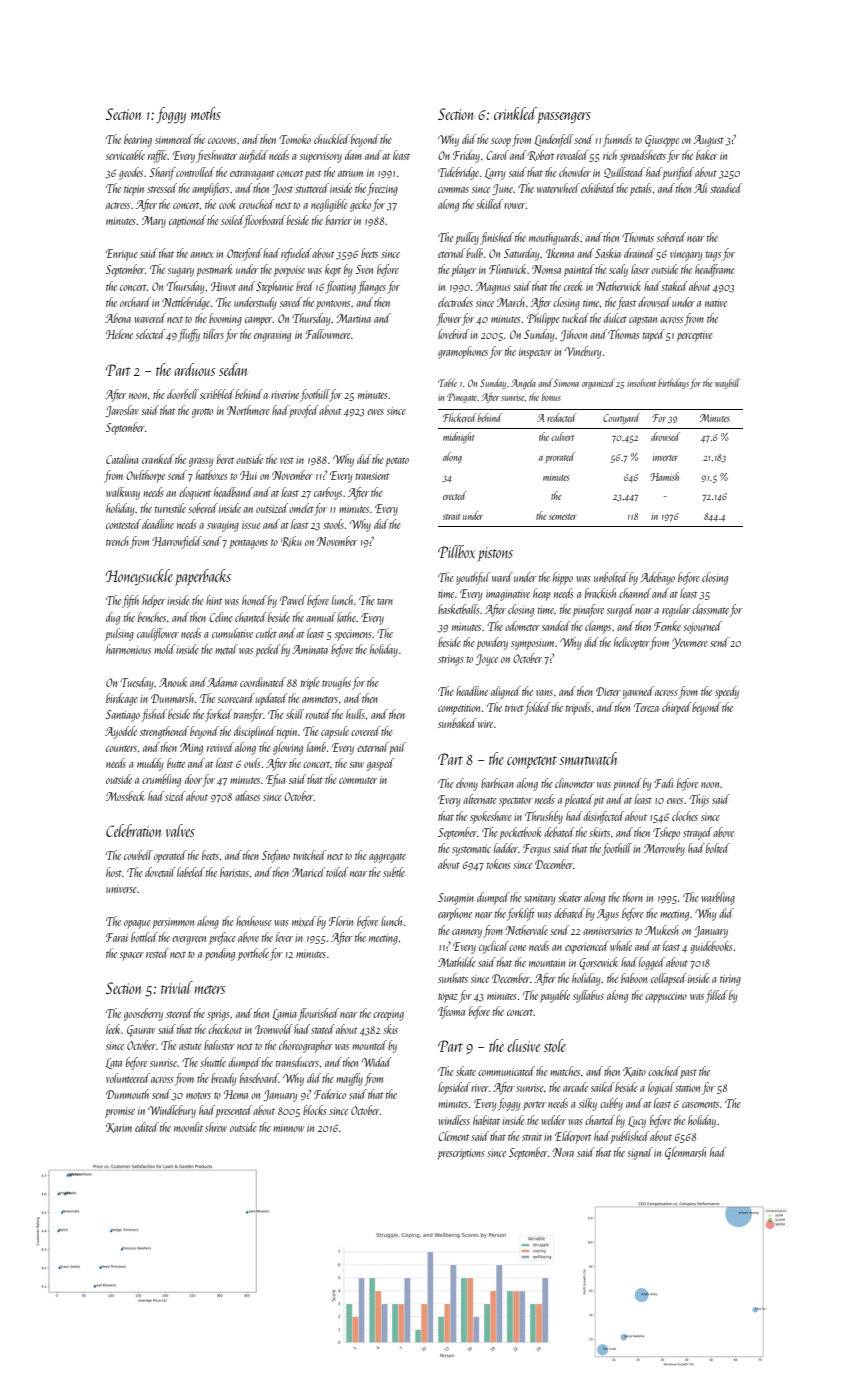 The height and width of the screenshot is (1400, 849). What do you see at coordinates (121, 748) in the screenshot?
I see `counters` at bounding box center [121, 748].
